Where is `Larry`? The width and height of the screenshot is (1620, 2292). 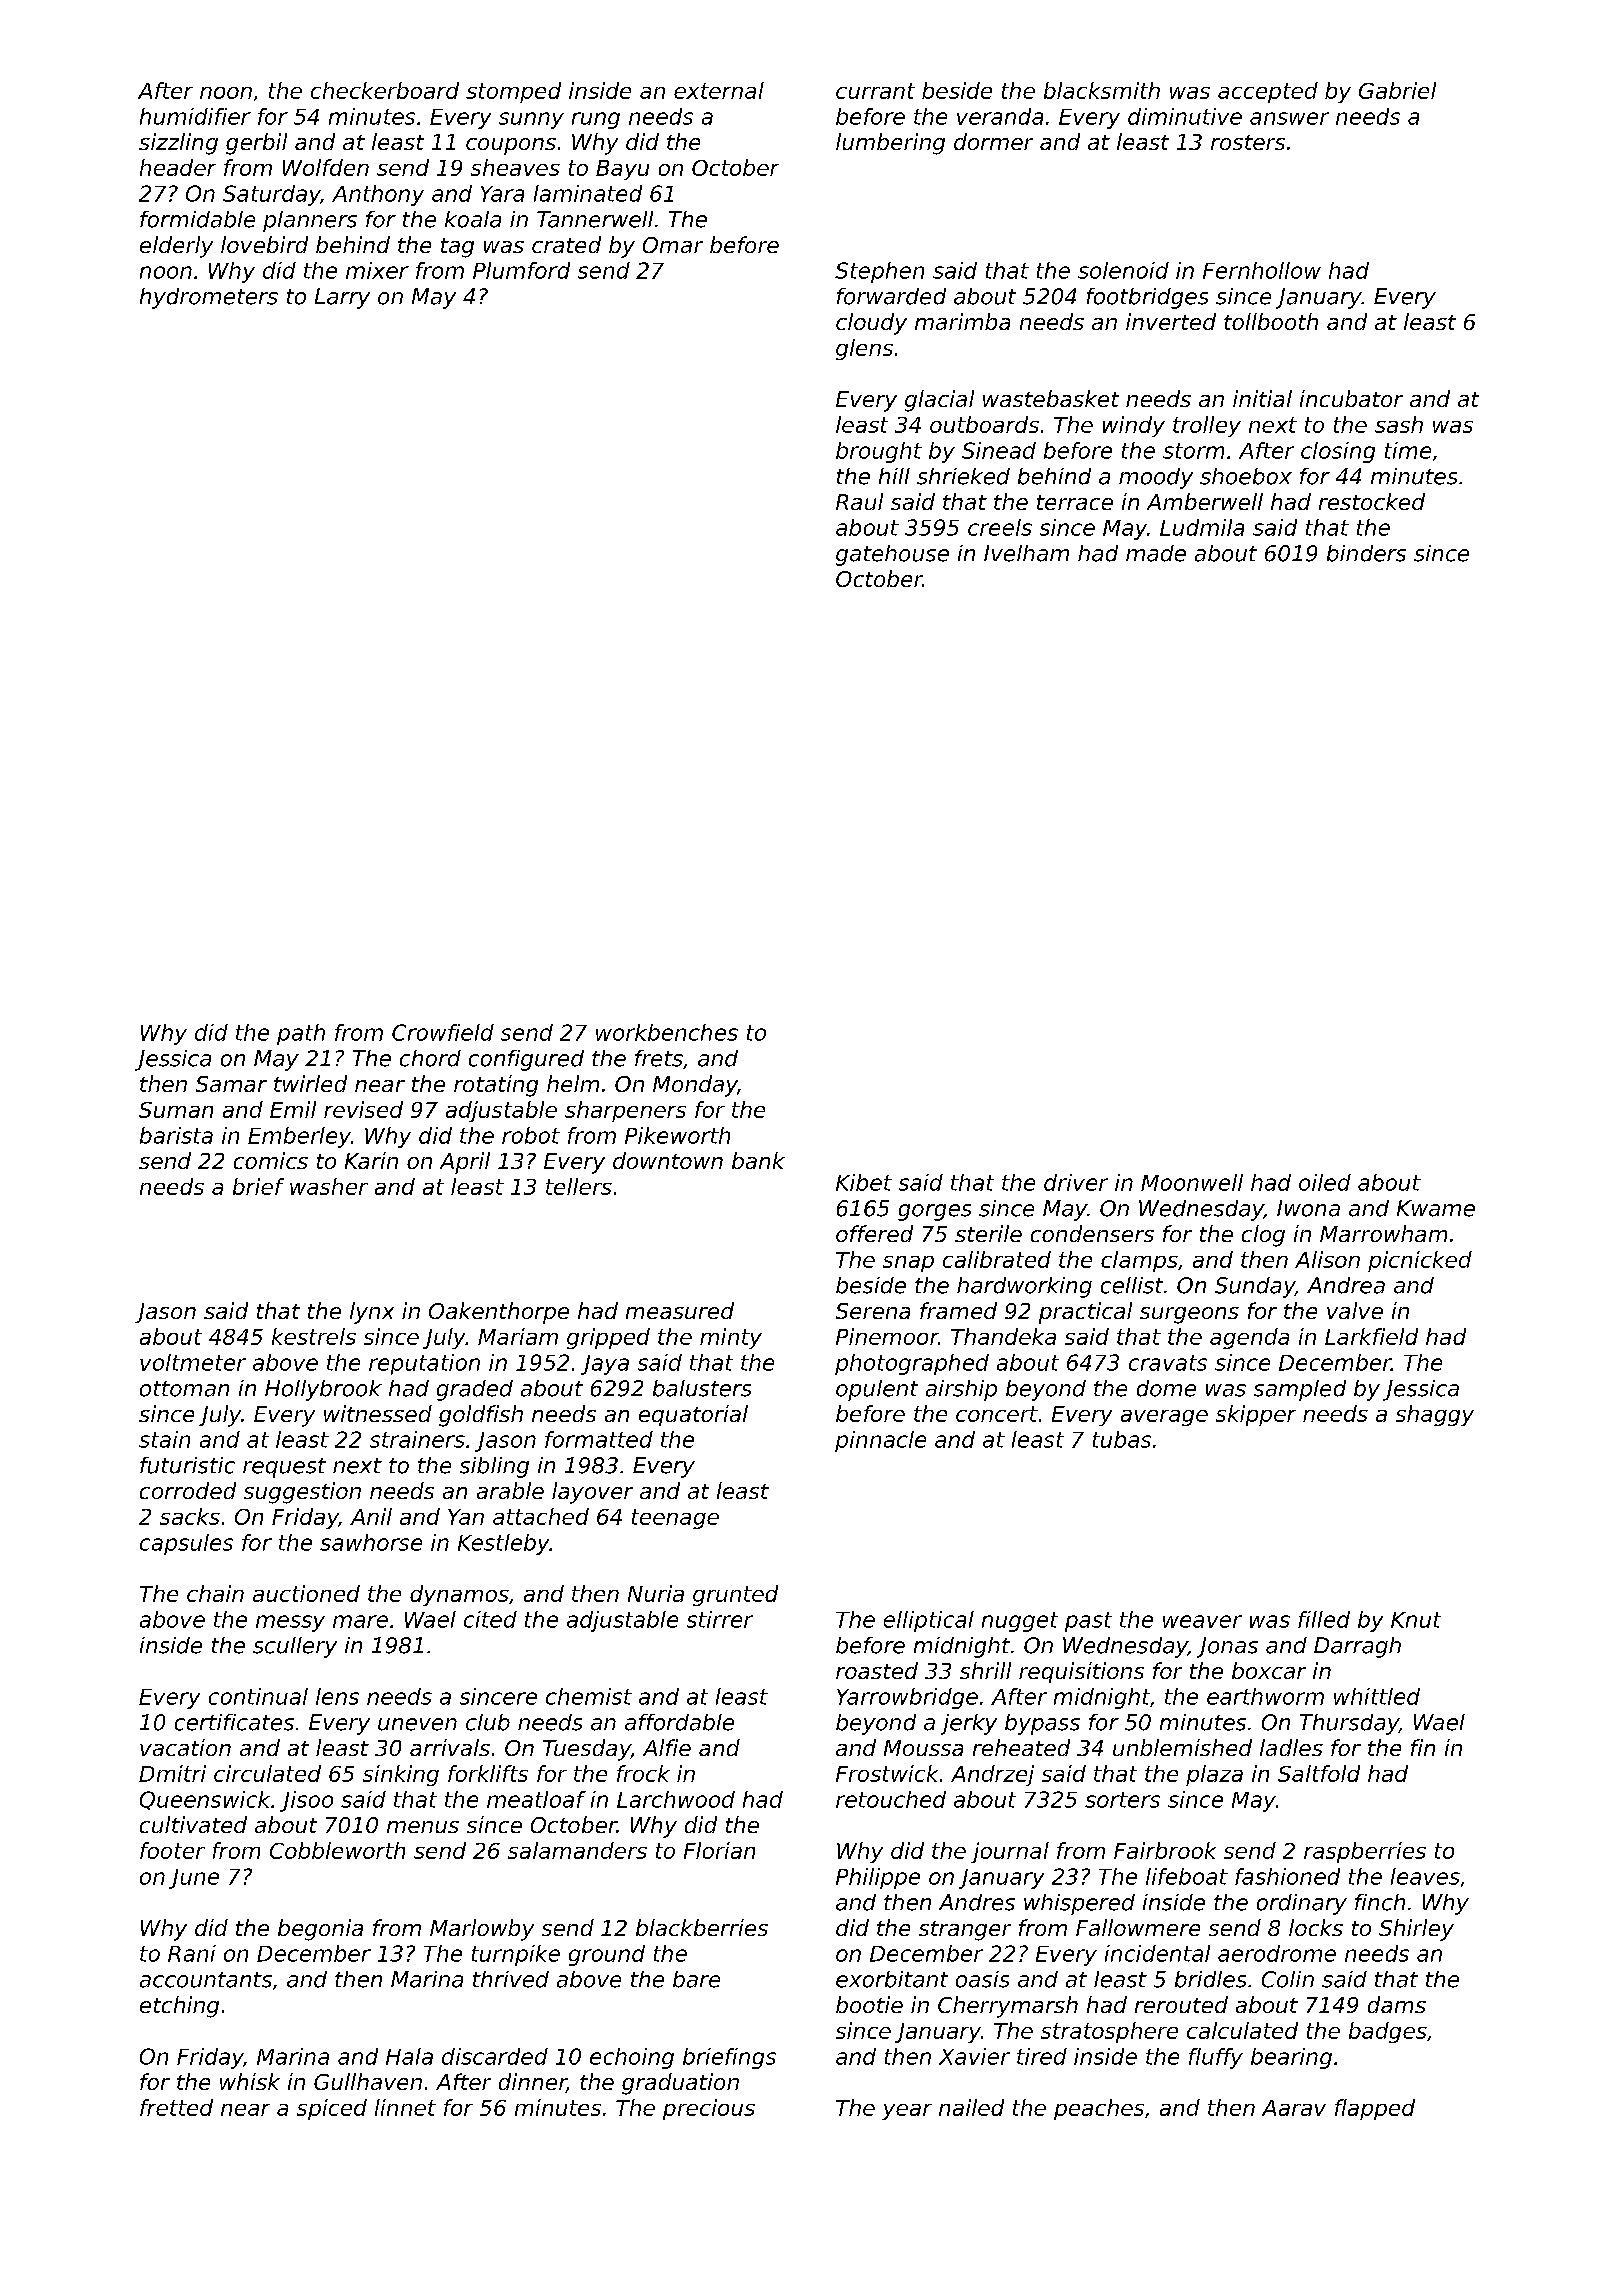
Larry is located at coordinates (342, 298).
